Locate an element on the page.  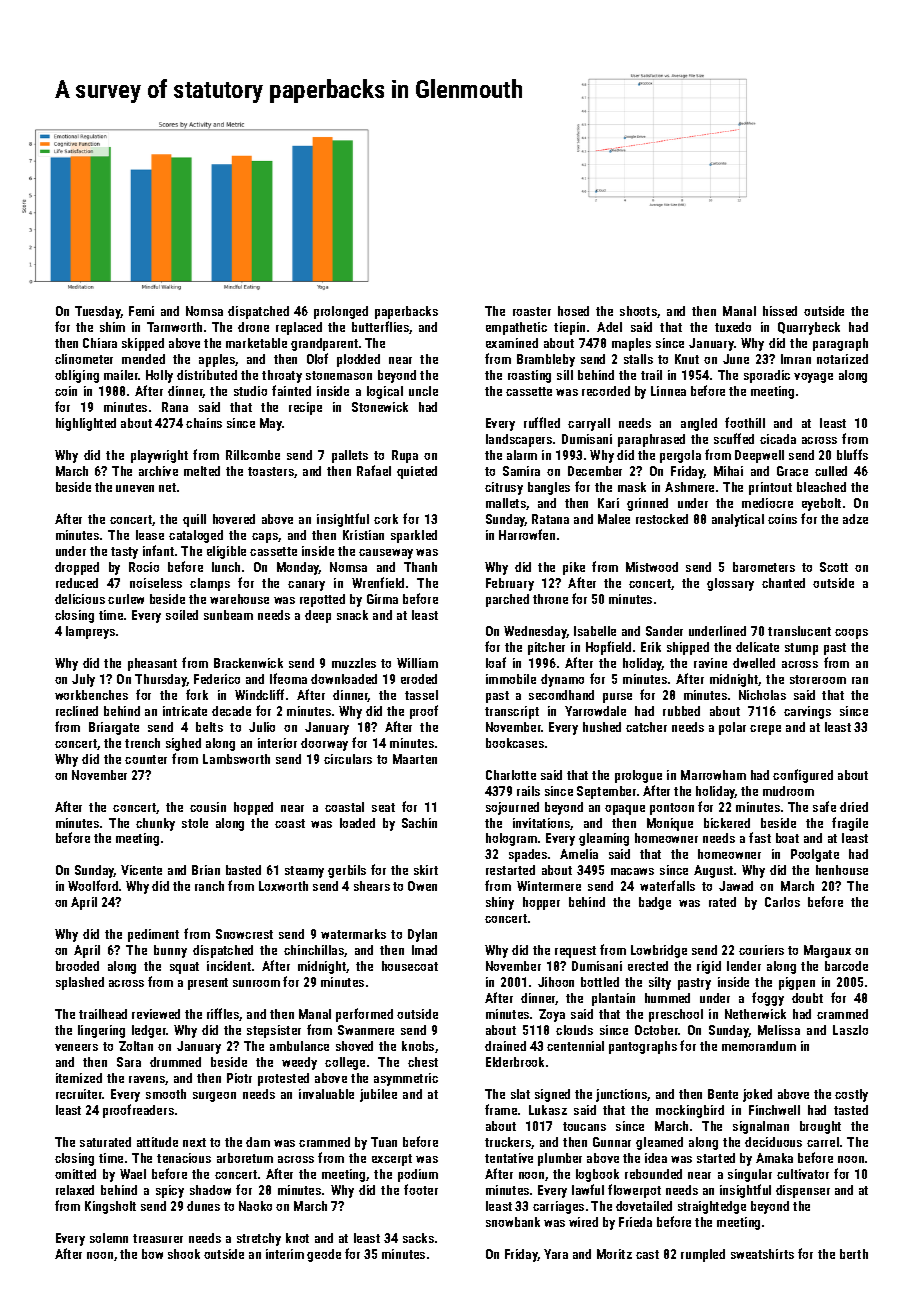
interim is located at coordinates (285, 1254).
